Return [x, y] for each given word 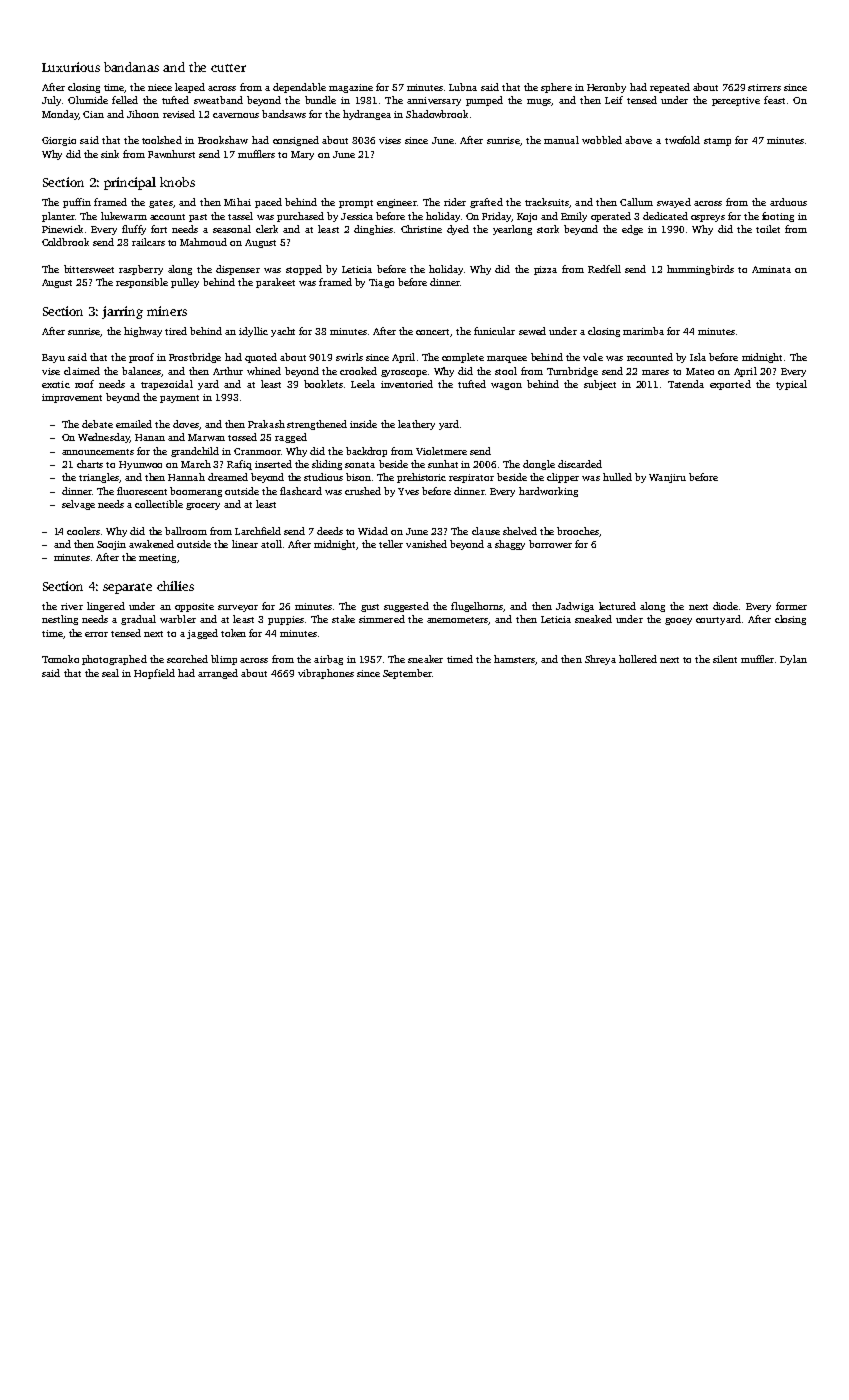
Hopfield [154, 674]
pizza [545, 270]
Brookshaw [223, 140]
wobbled [602, 140]
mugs [539, 102]
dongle [539, 465]
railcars [148, 242]
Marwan [206, 437]
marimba [643, 331]
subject [600, 385]
